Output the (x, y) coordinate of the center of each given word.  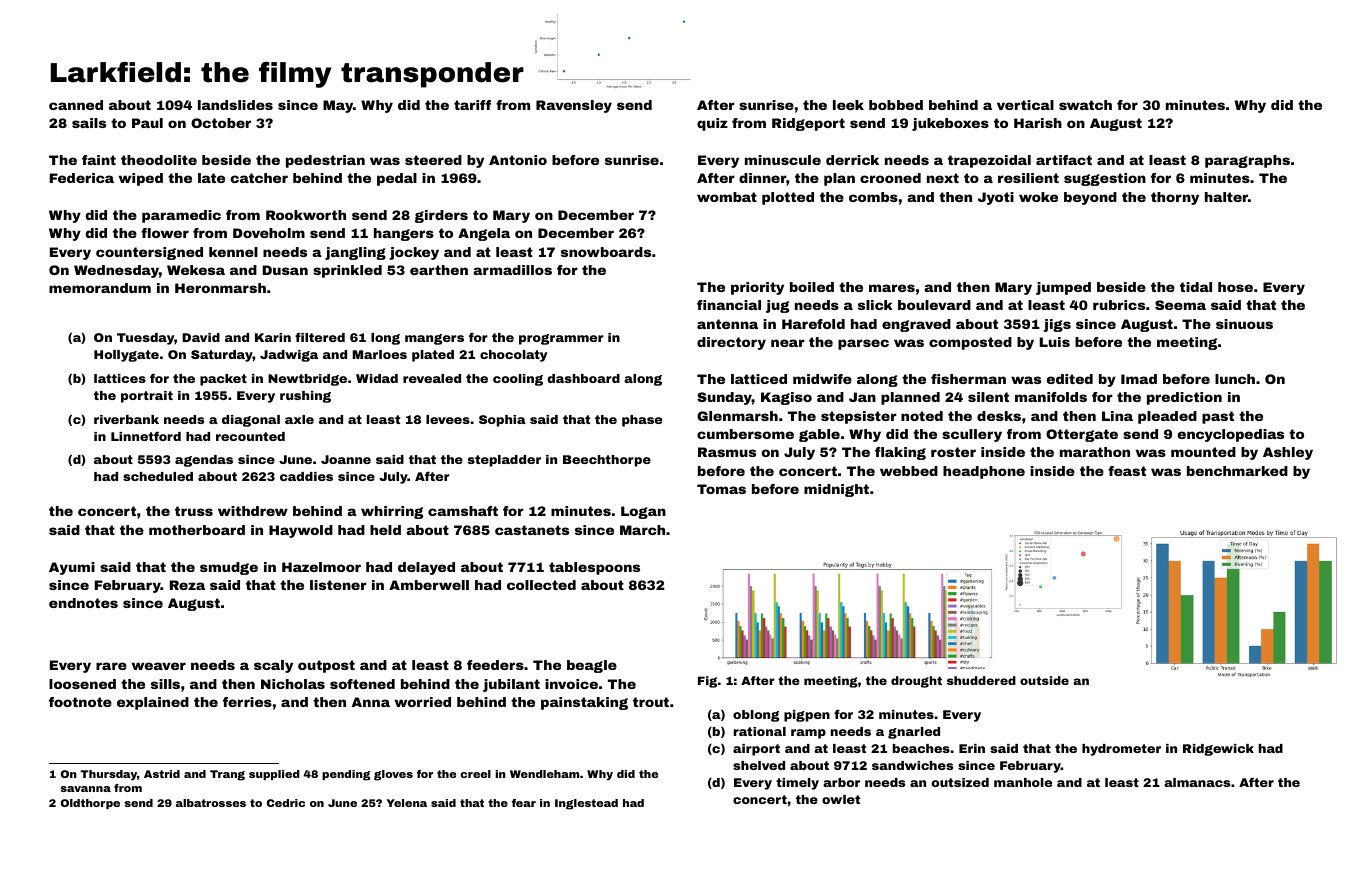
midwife (822, 379)
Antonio (518, 160)
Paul (147, 123)
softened (362, 684)
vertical (1025, 105)
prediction (1184, 398)
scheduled (158, 476)
